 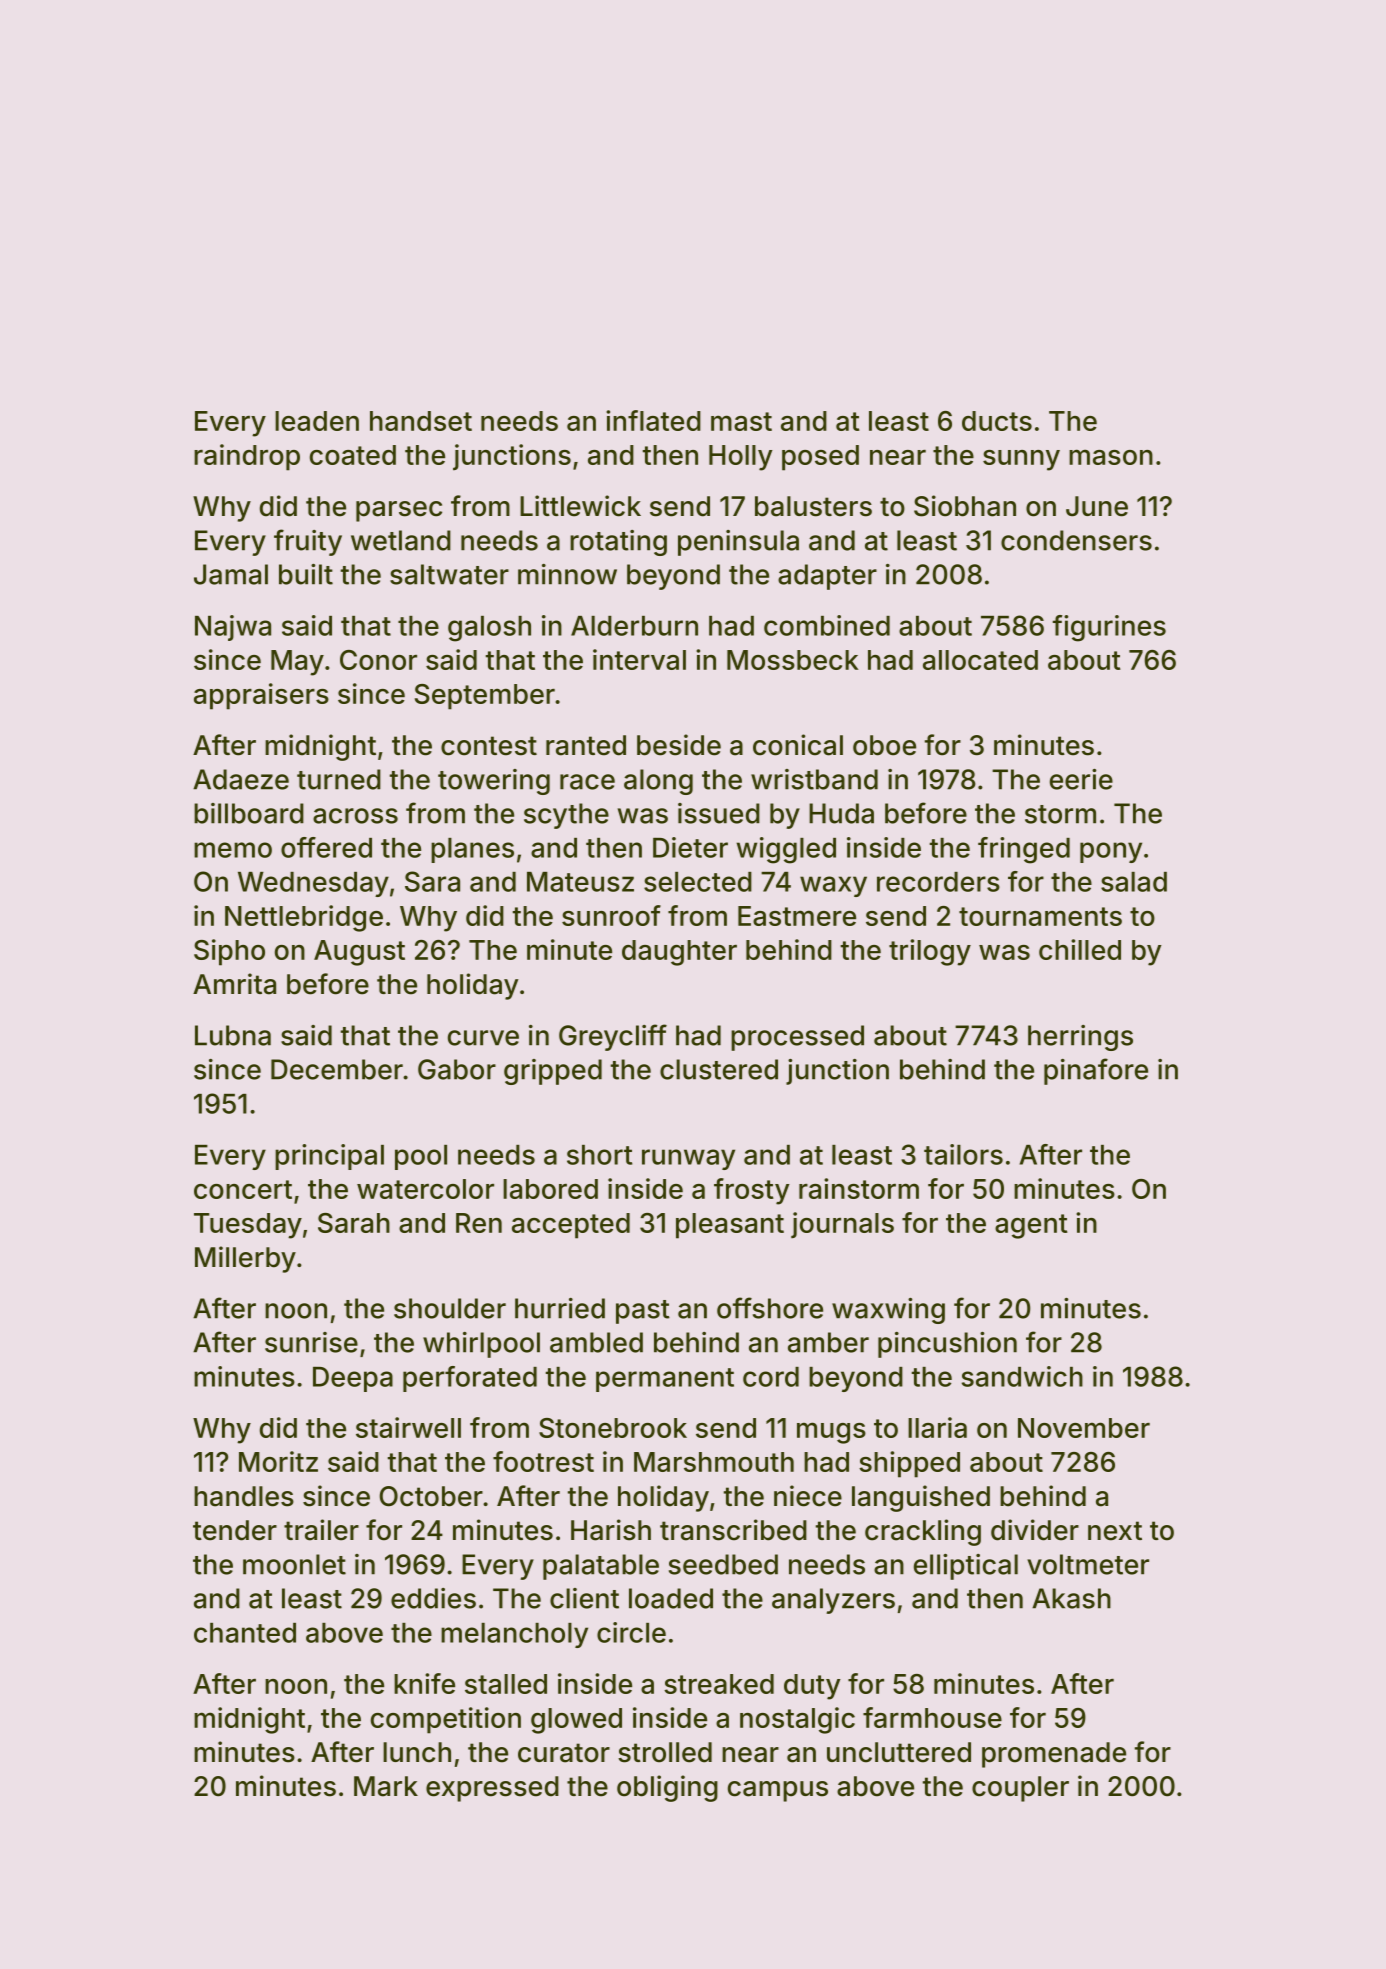 What do you see at coordinates (421, 421) in the screenshot?
I see `handset` at bounding box center [421, 421].
